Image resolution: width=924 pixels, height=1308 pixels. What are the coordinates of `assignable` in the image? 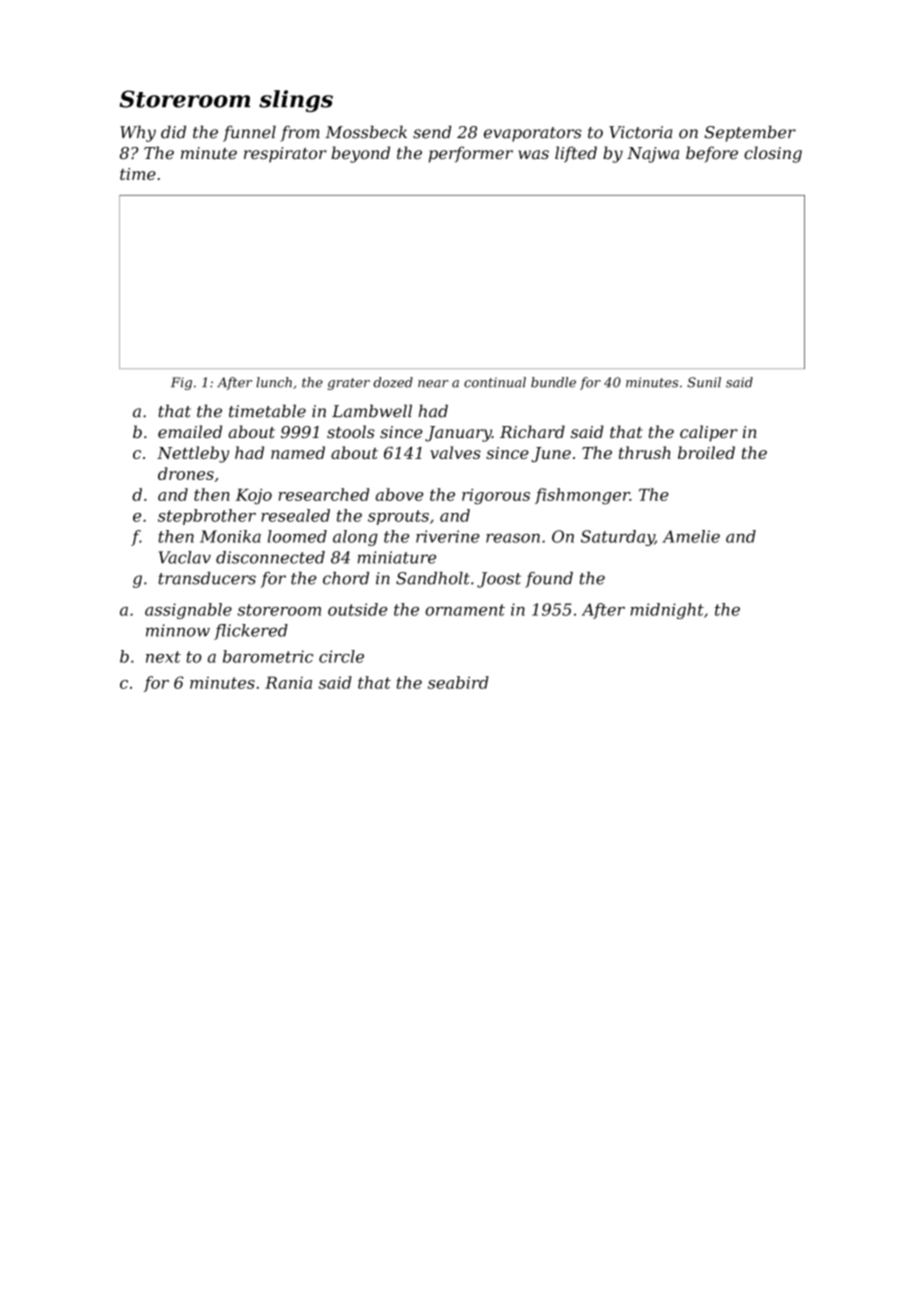 It's located at (188, 611).
